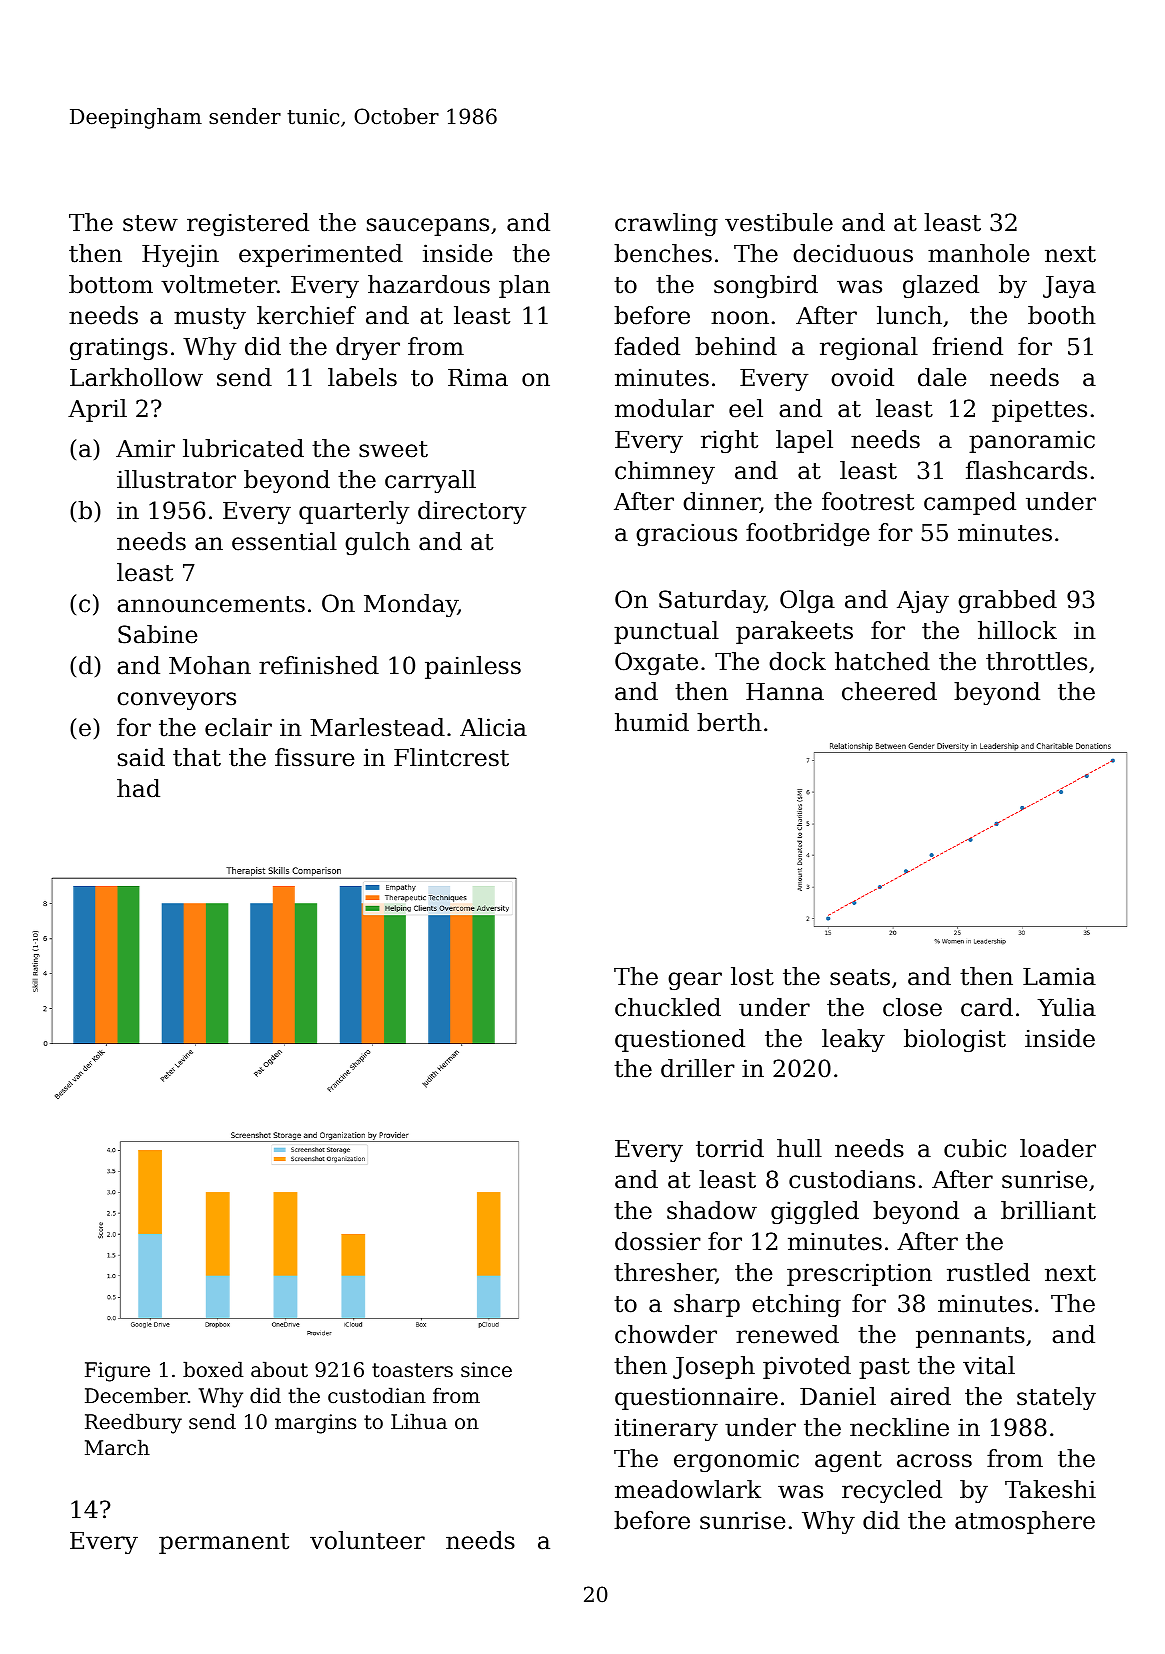 Image resolution: width=1165 pixels, height=1654 pixels. I want to click on essential, so click(284, 541).
